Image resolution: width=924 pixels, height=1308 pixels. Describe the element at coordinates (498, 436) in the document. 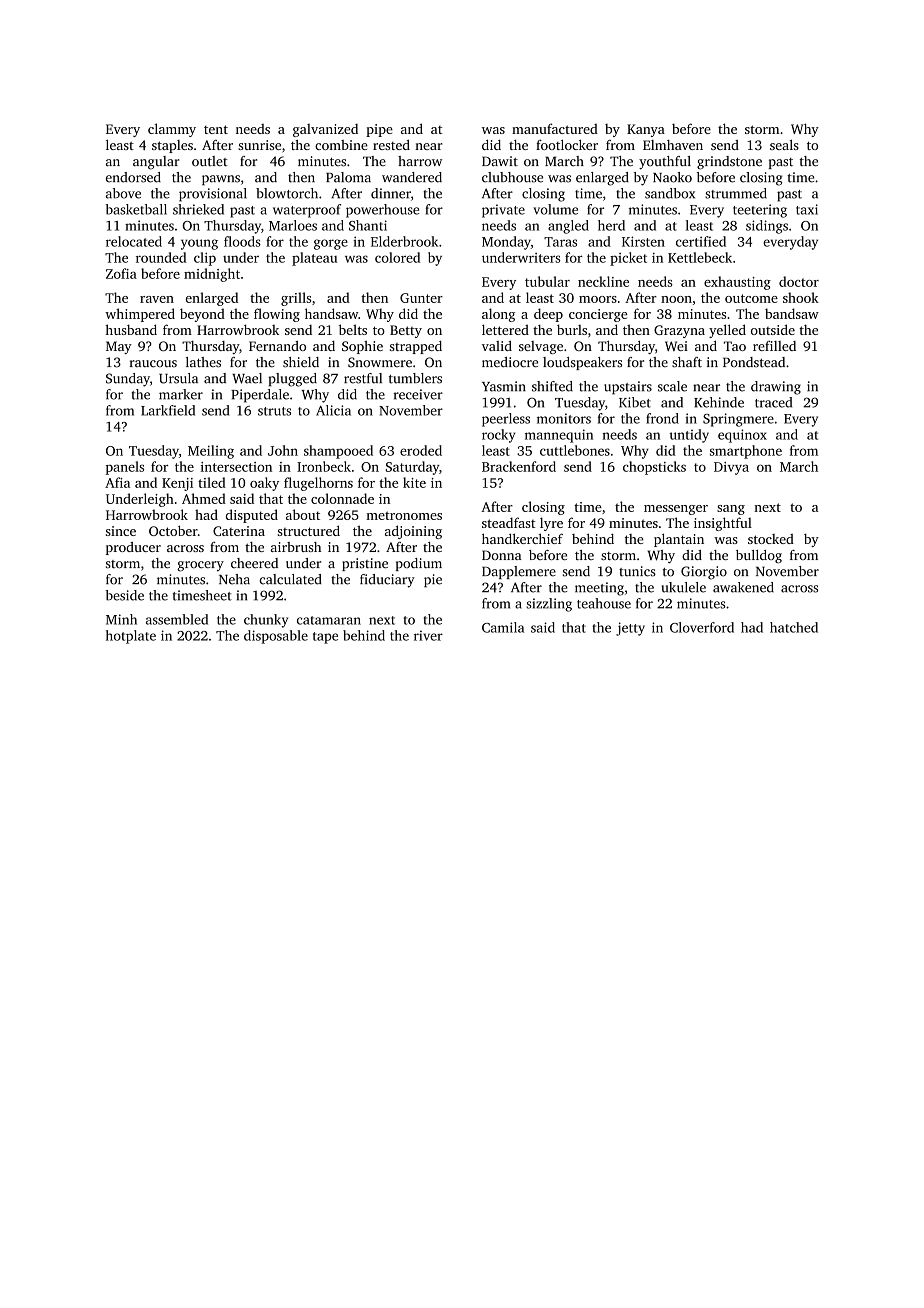

I see `rocky` at that location.
